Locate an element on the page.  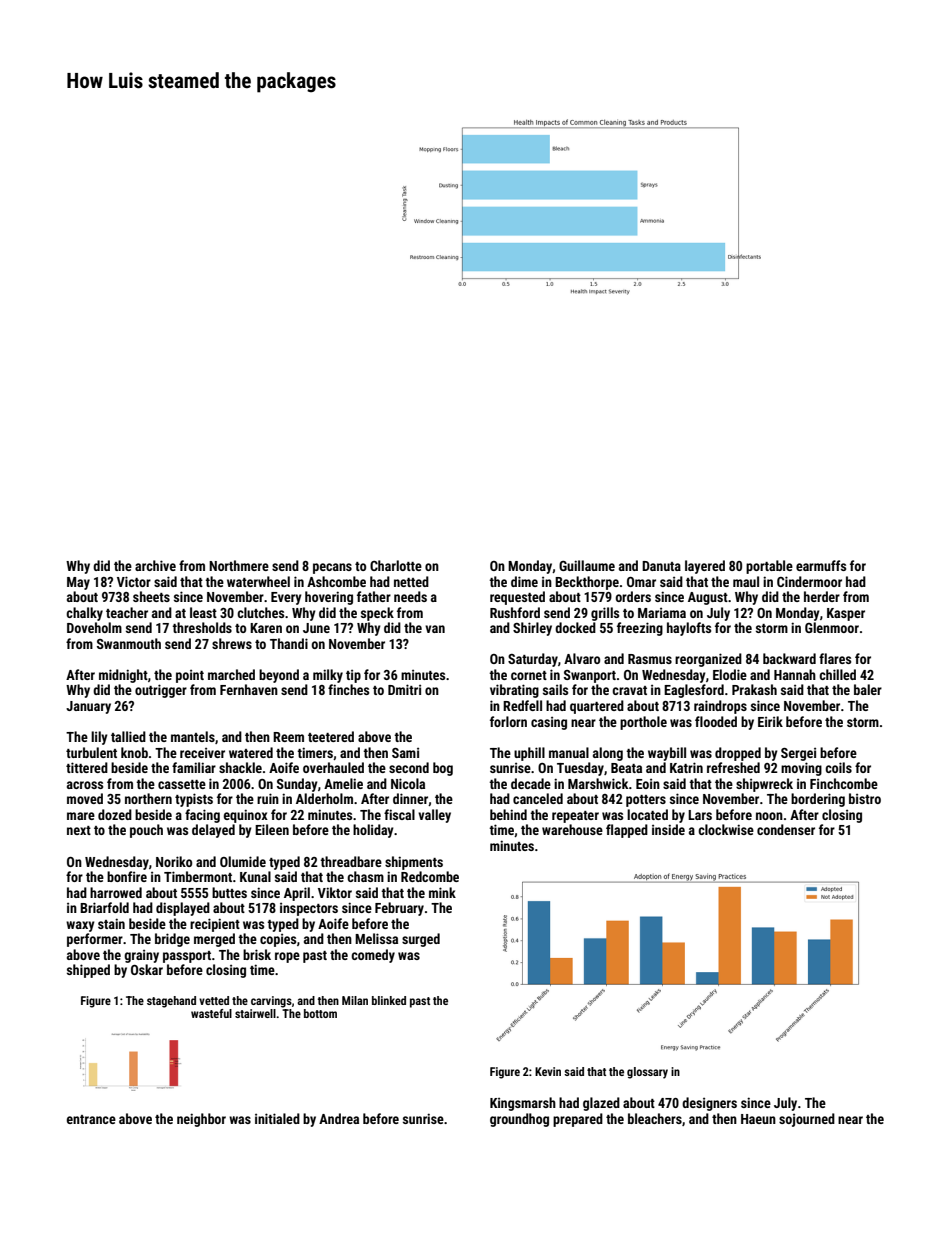
Northmere is located at coordinates (239, 565).
